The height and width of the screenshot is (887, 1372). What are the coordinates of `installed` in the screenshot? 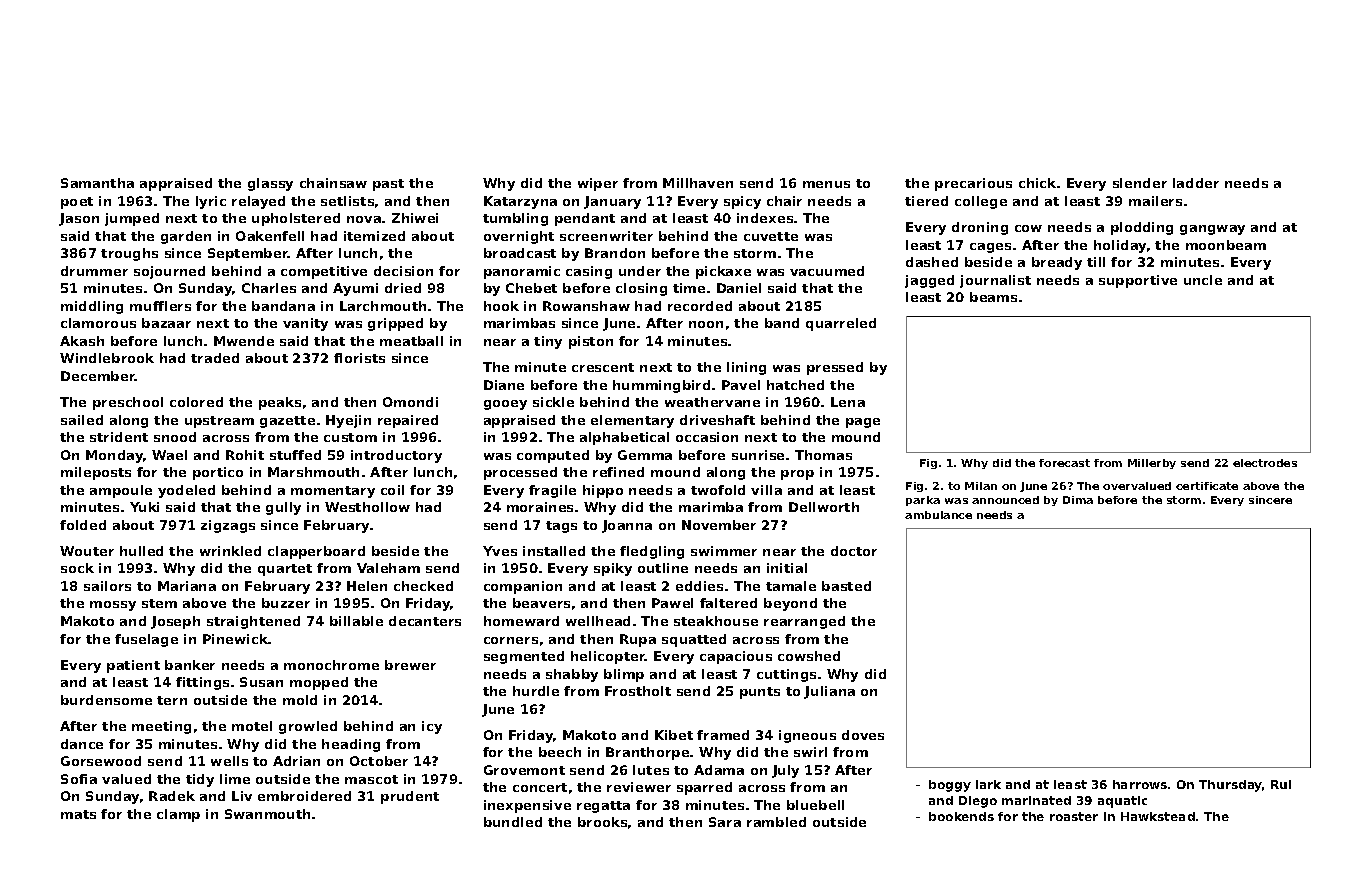 It's located at (554, 551).
